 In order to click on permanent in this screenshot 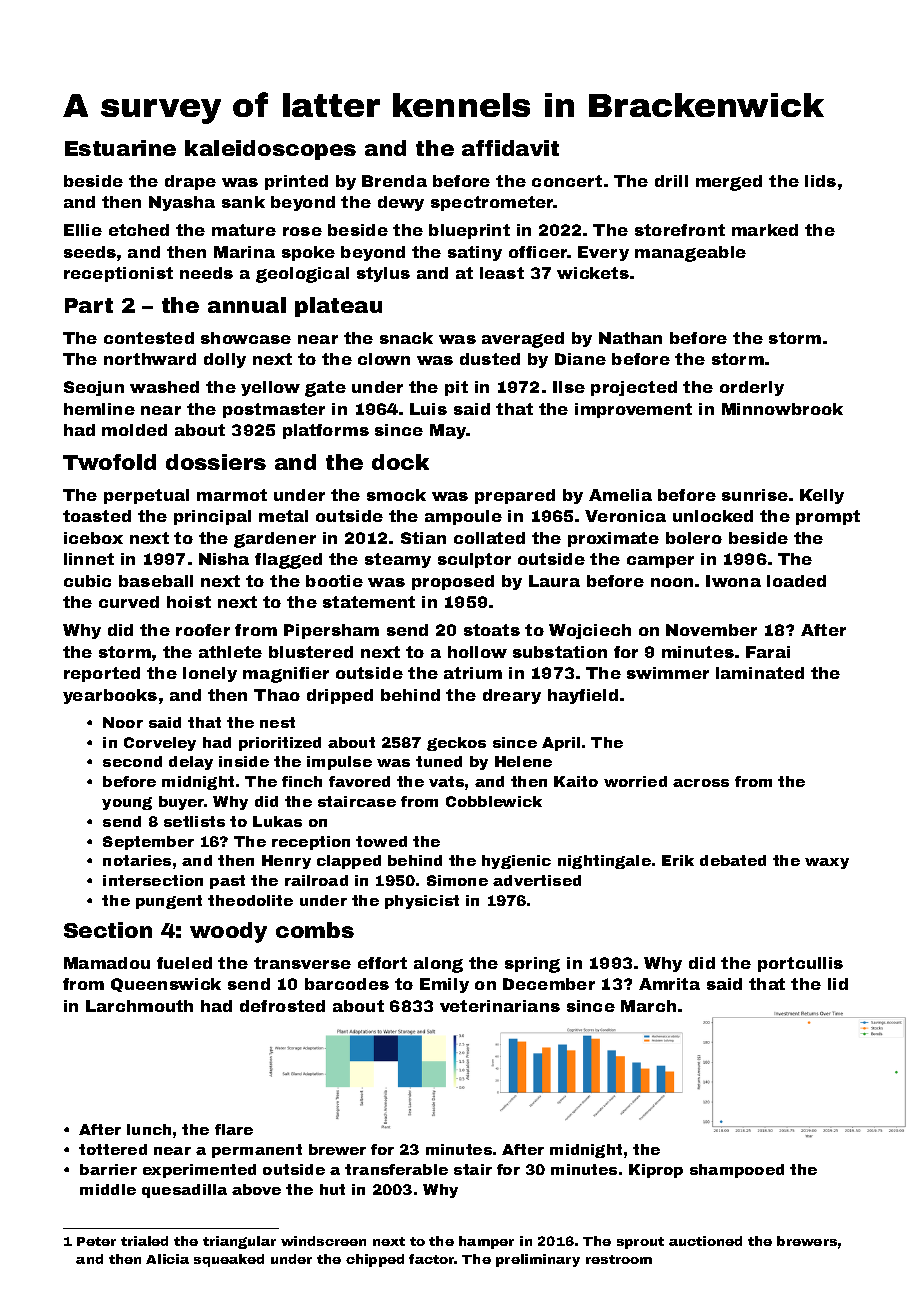, I will do `click(257, 1151)`.
